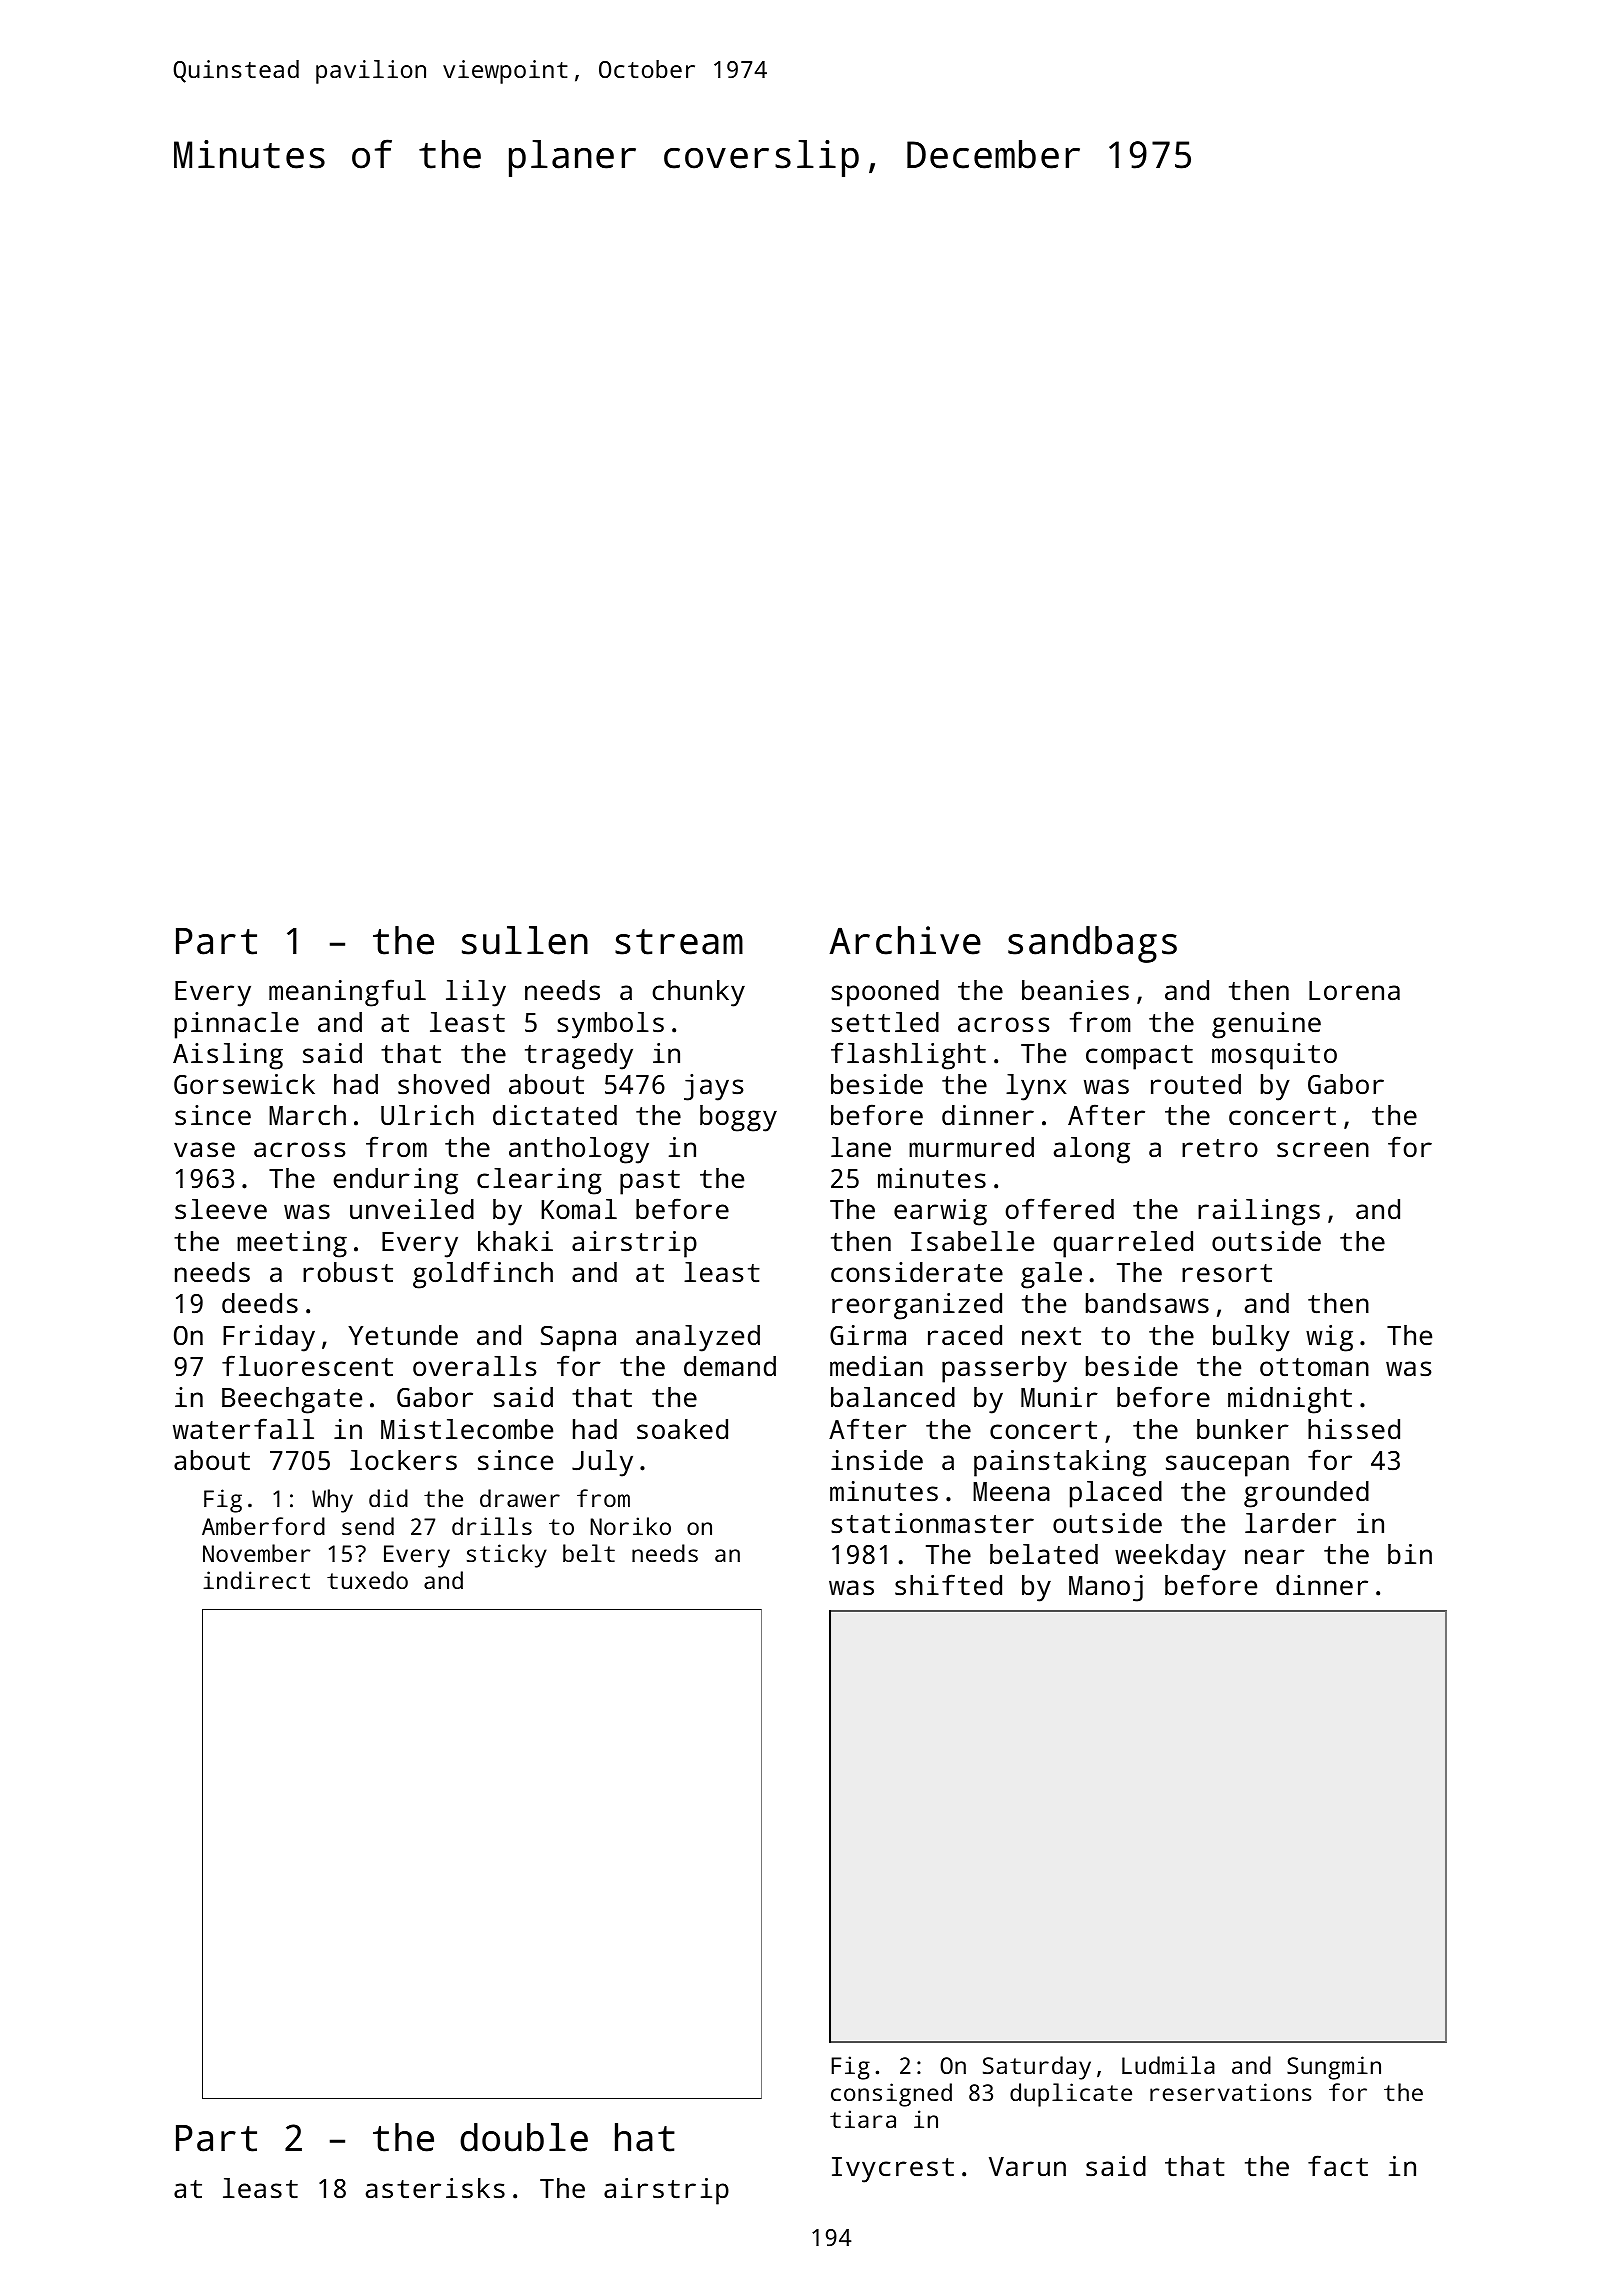  What do you see at coordinates (524, 2137) in the document?
I see `double` at bounding box center [524, 2137].
